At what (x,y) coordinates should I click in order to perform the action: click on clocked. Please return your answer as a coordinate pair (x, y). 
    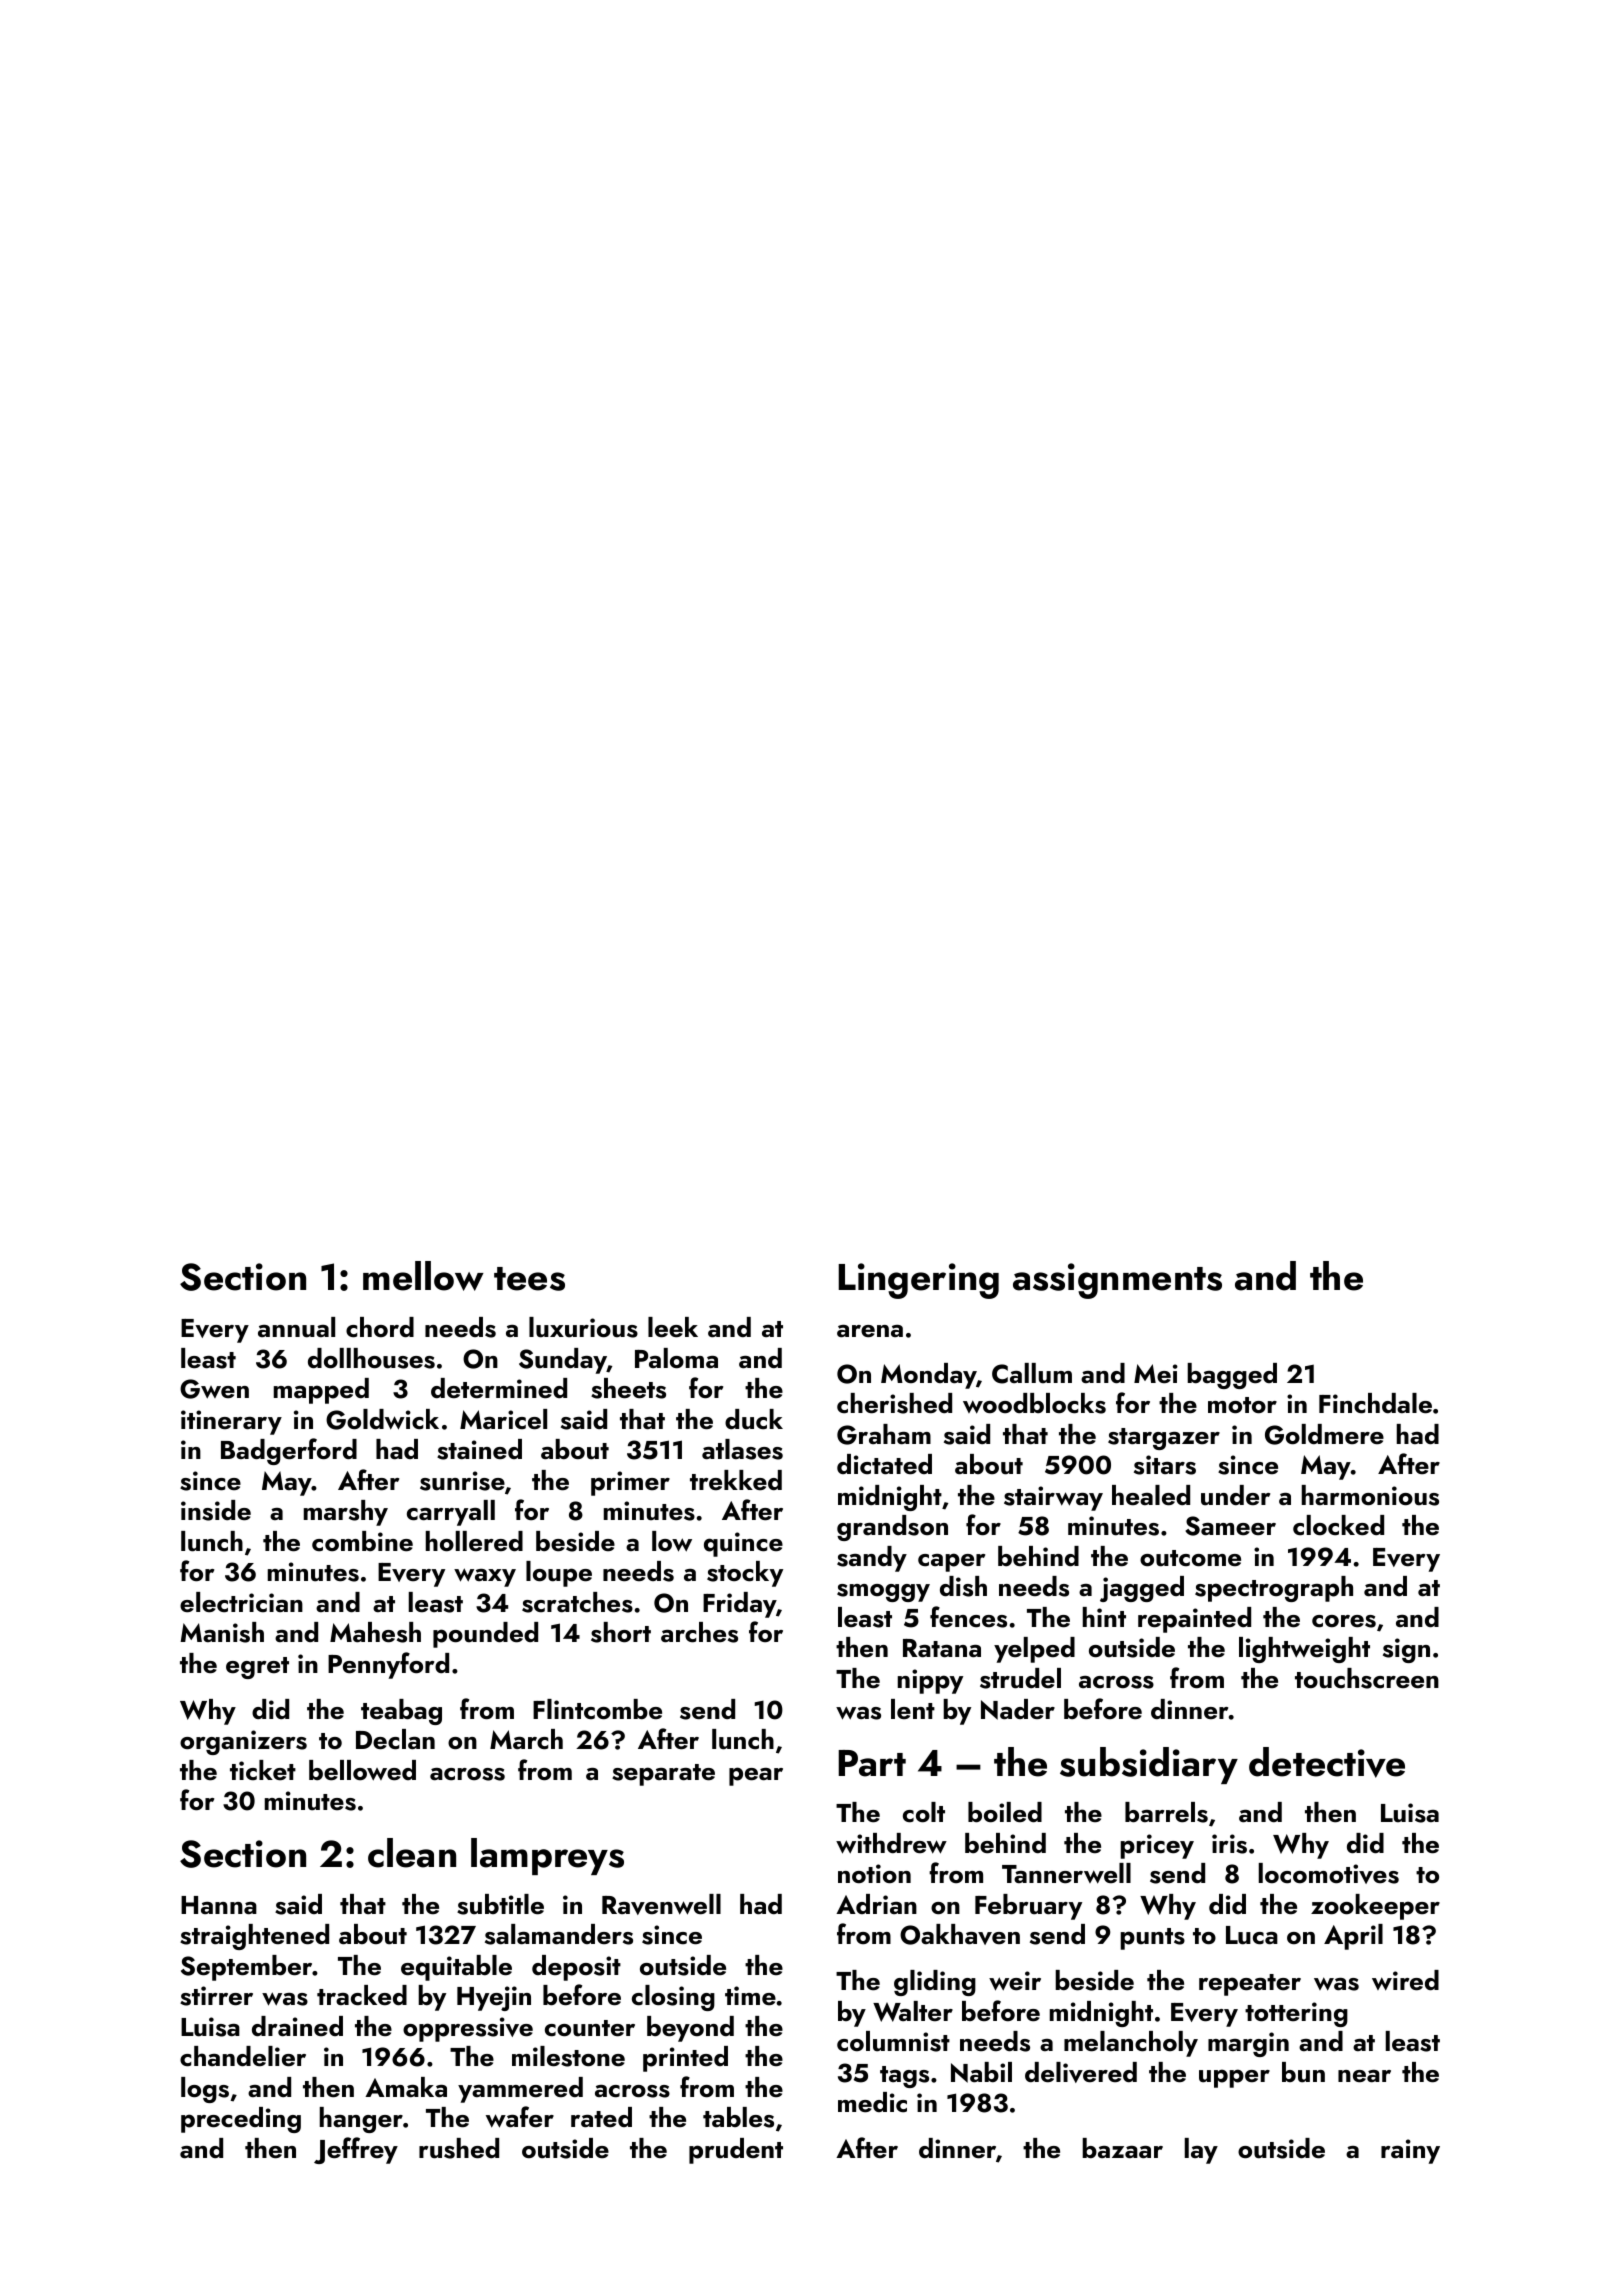
    Looking at the image, I should click on (1338, 1525).
